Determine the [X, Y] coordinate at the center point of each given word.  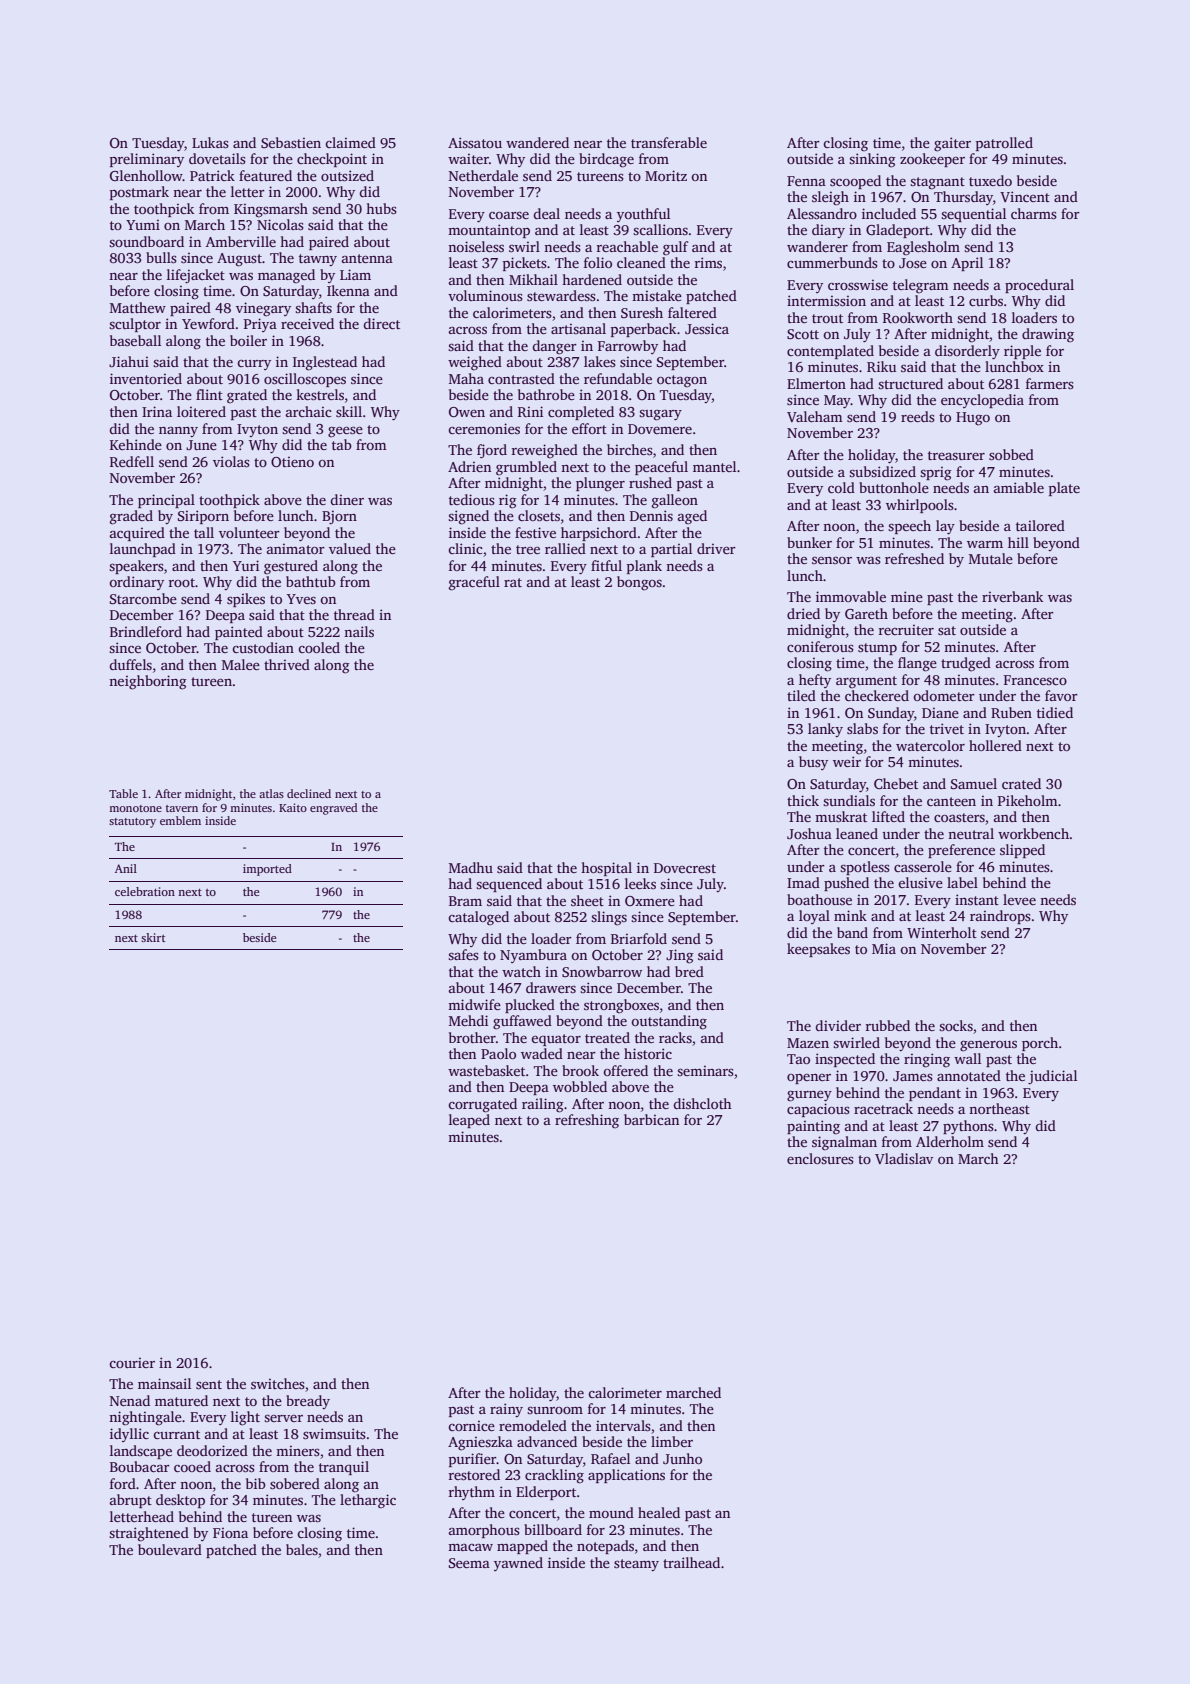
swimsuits [334, 1433]
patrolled [1004, 144]
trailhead [691, 1562]
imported [267, 870]
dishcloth [702, 1103]
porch [1040, 1044]
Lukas [210, 142]
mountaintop [489, 231]
